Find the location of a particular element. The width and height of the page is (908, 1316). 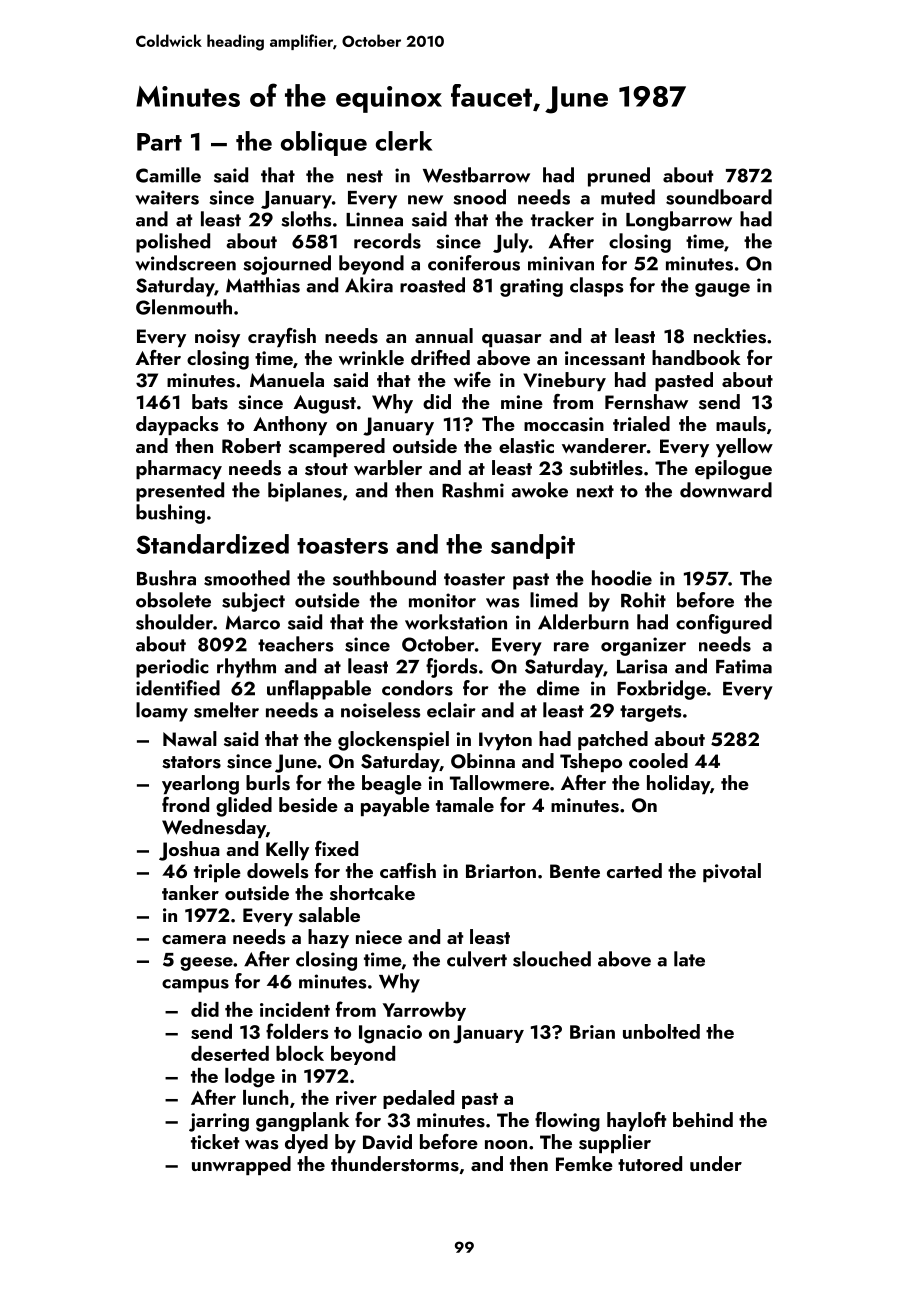

loamy is located at coordinates (162, 712).
